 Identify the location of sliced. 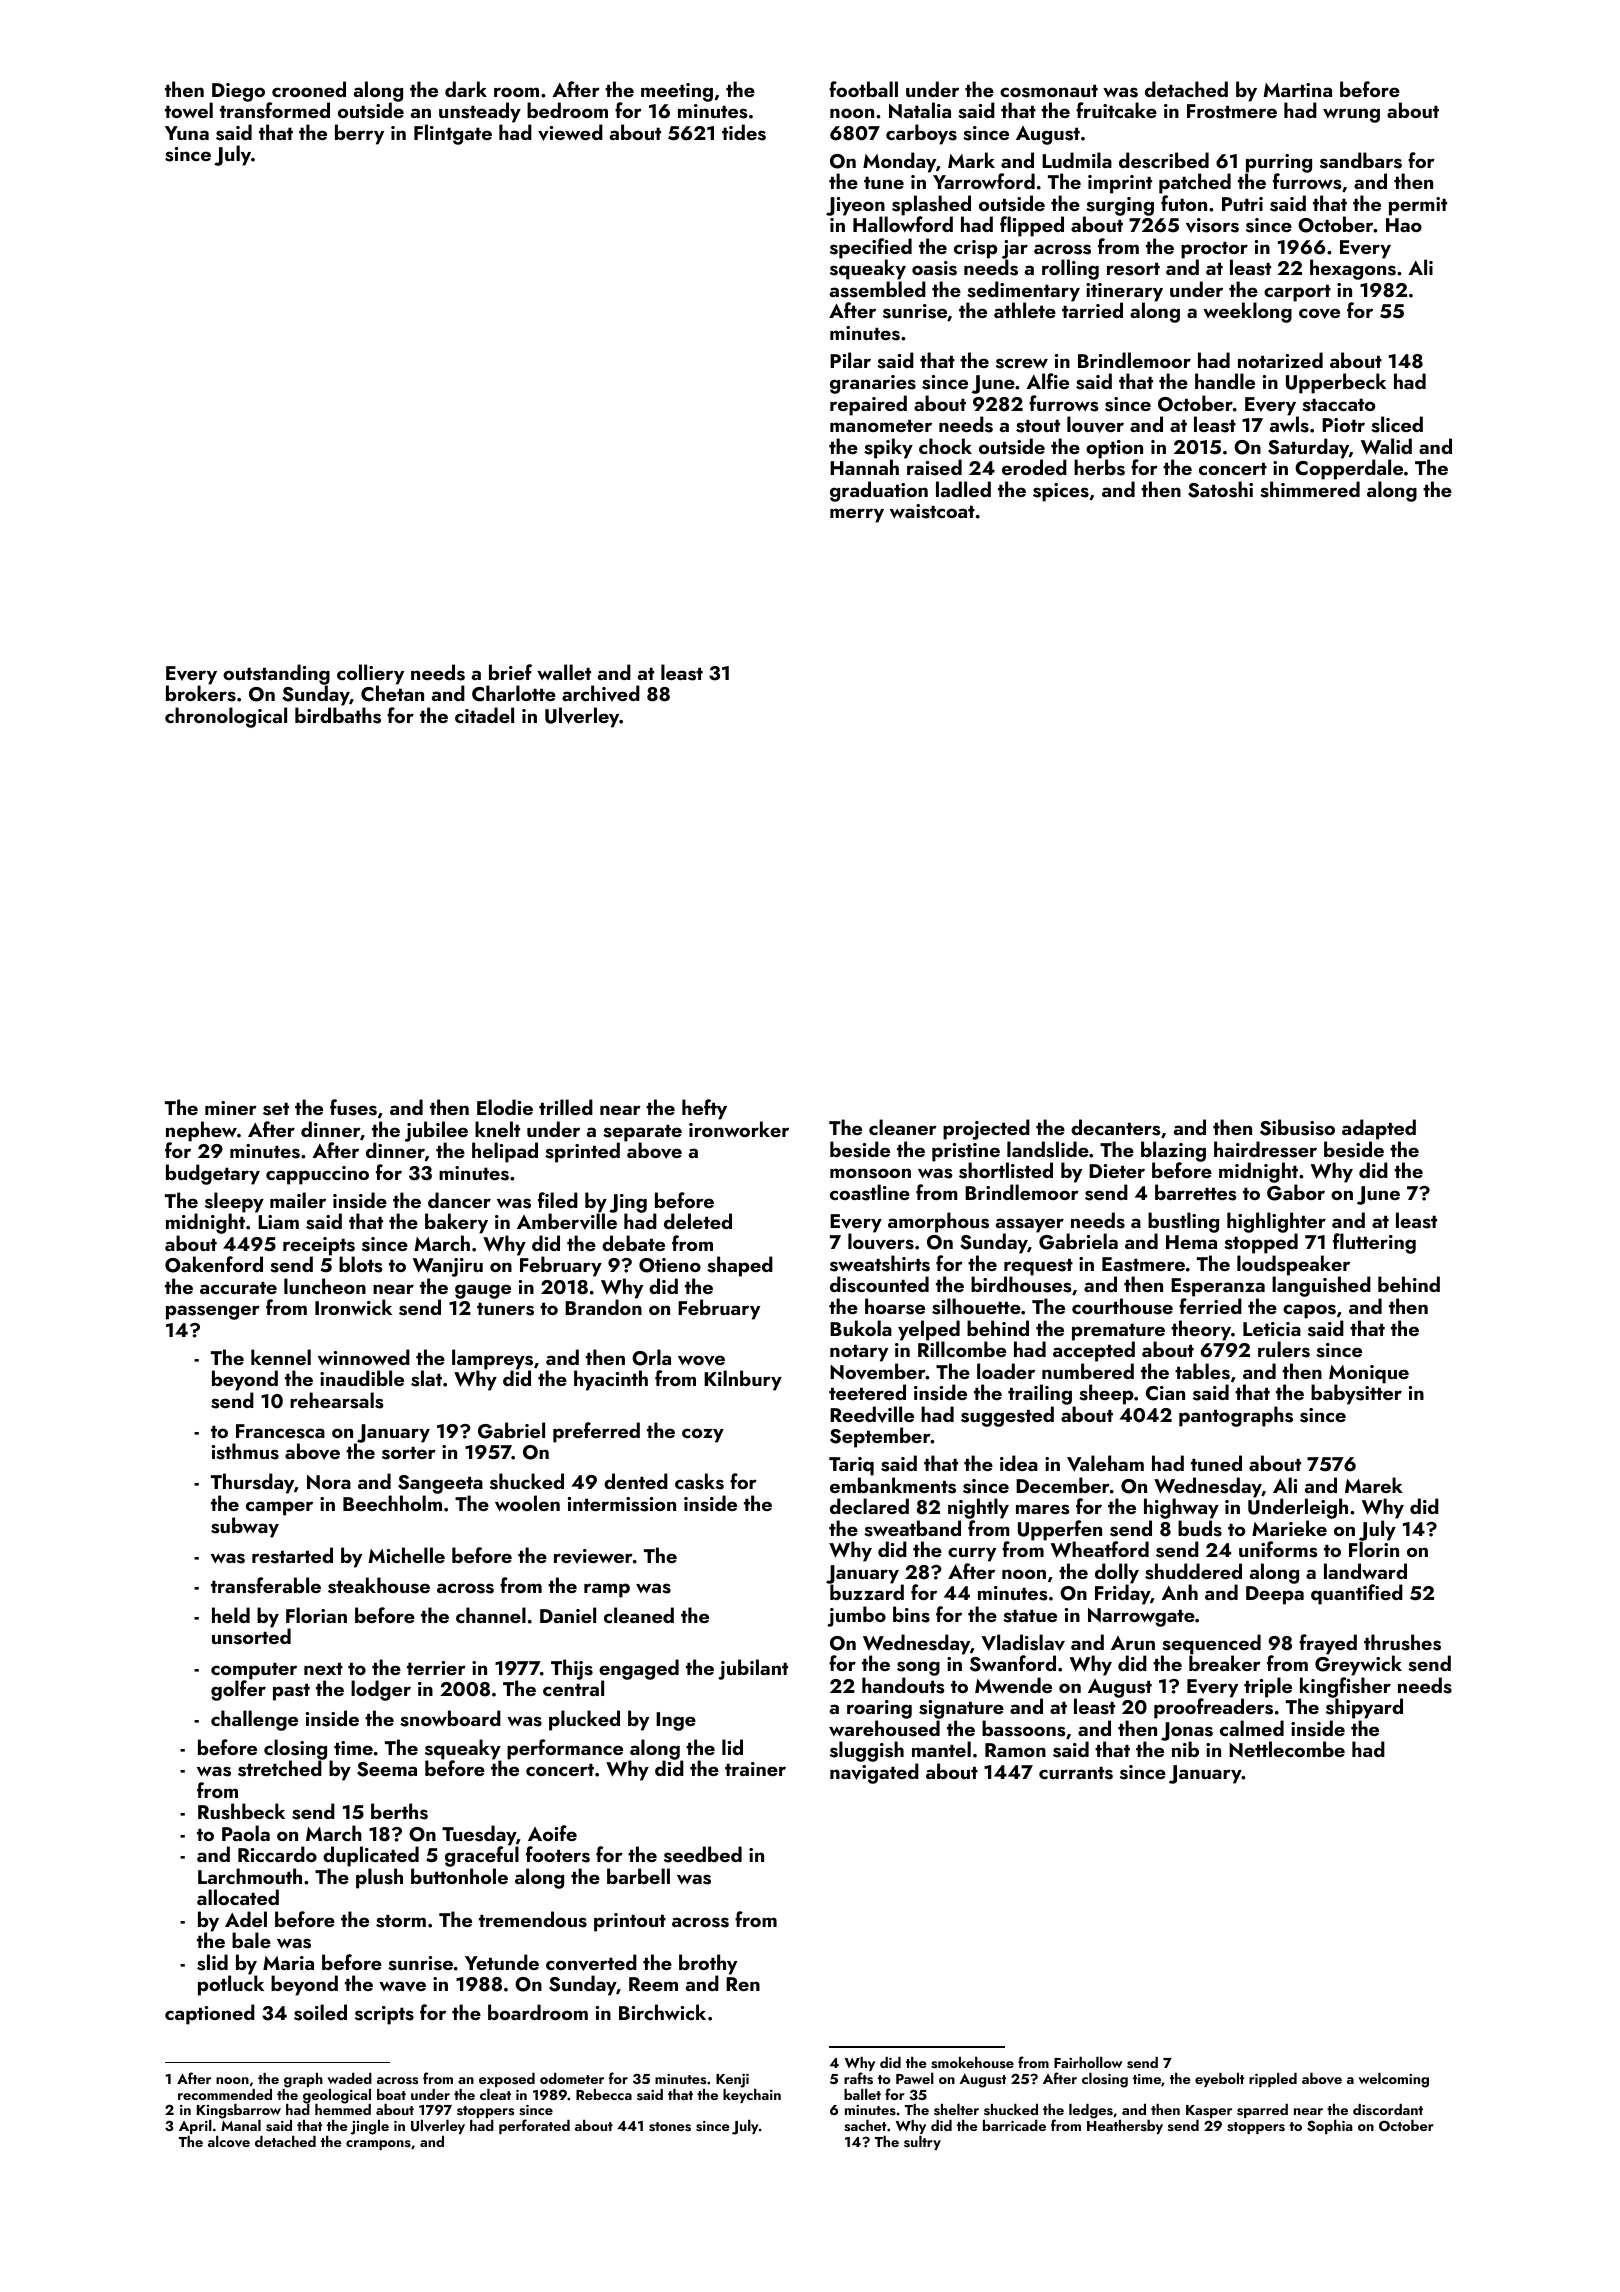
(1397, 424).
